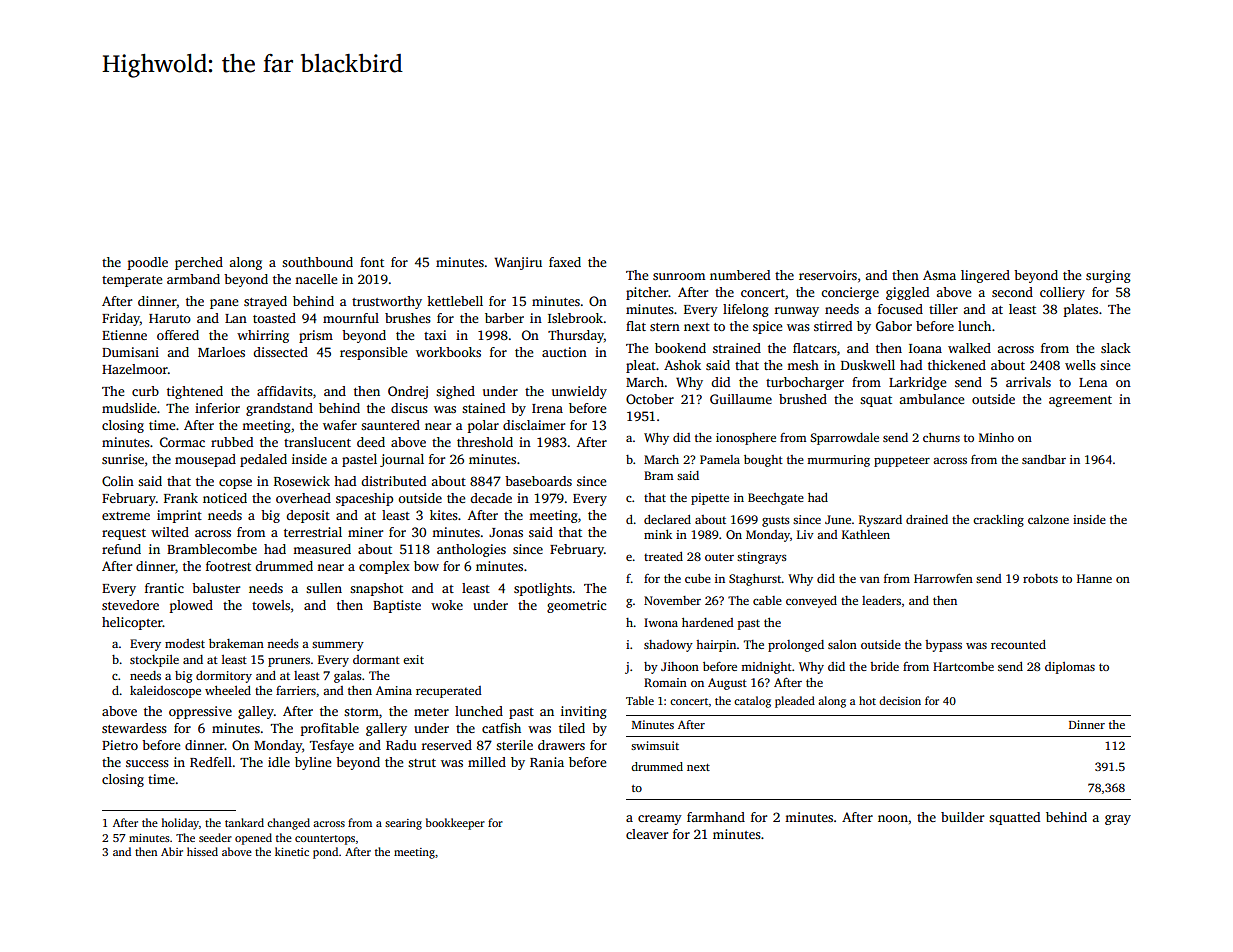 This screenshot has width=1233, height=952. What do you see at coordinates (129, 408) in the screenshot?
I see `mudslide` at bounding box center [129, 408].
